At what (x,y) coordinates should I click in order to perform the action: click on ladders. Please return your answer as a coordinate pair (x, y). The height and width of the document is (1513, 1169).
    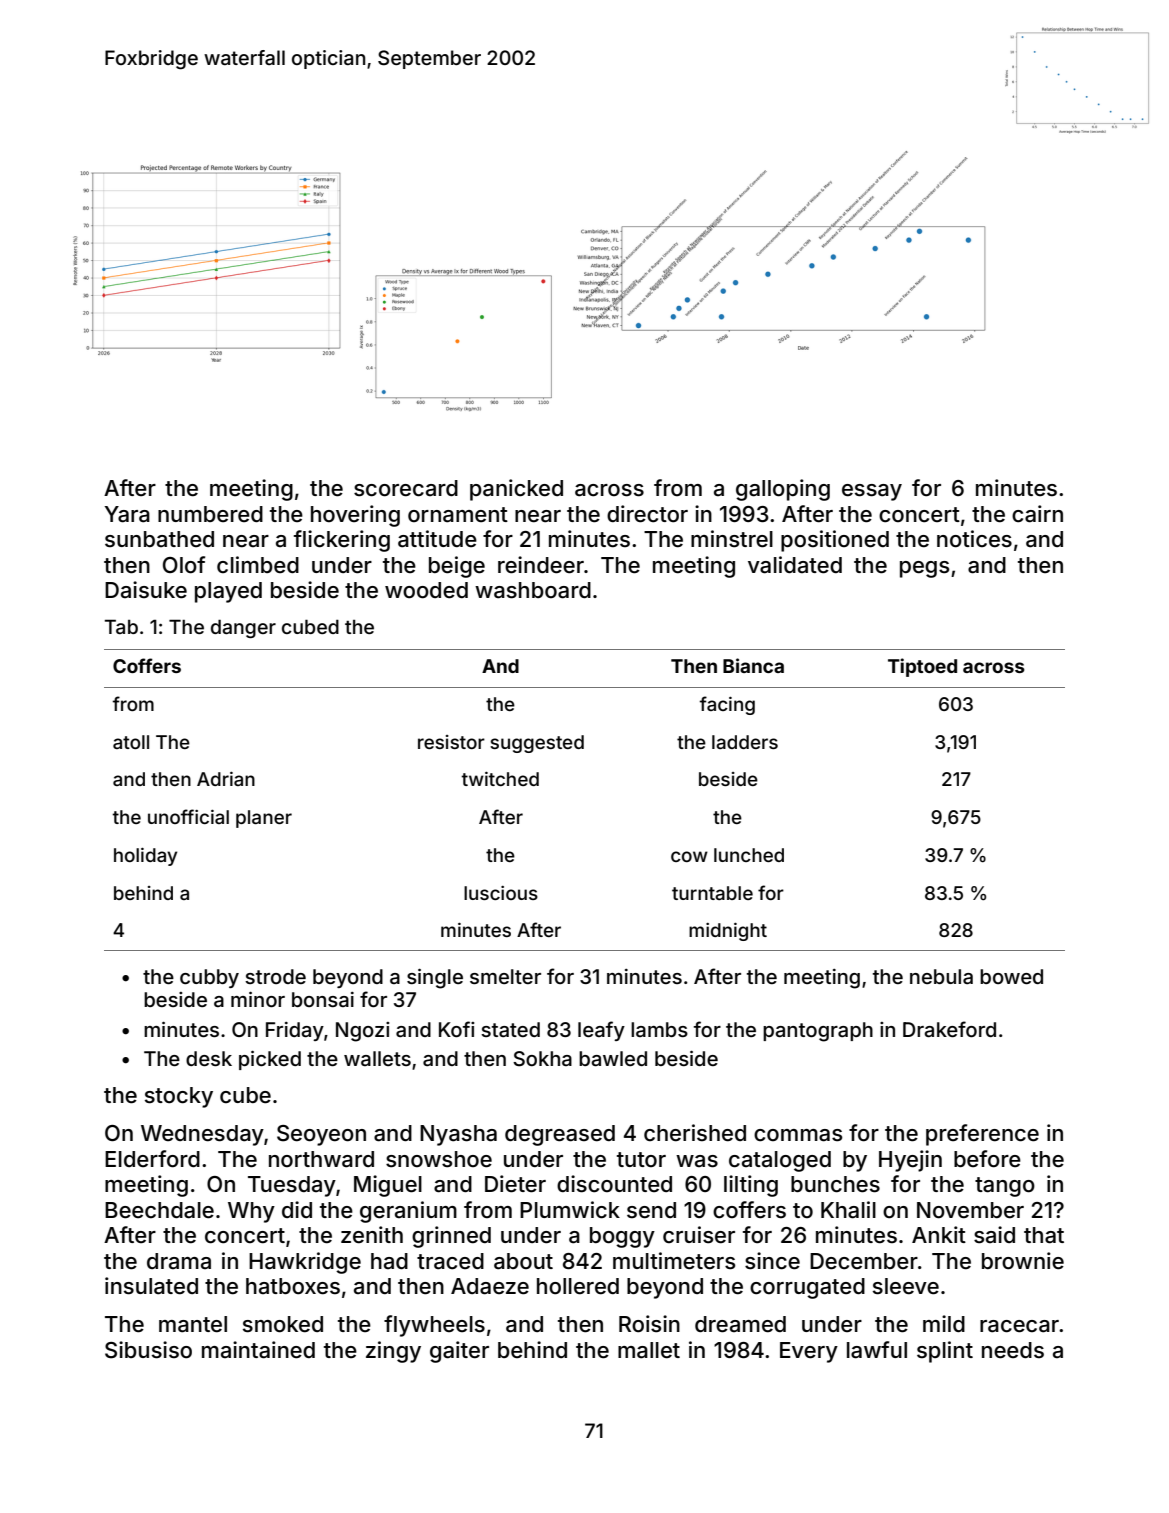
    Looking at the image, I should click on (745, 742).
